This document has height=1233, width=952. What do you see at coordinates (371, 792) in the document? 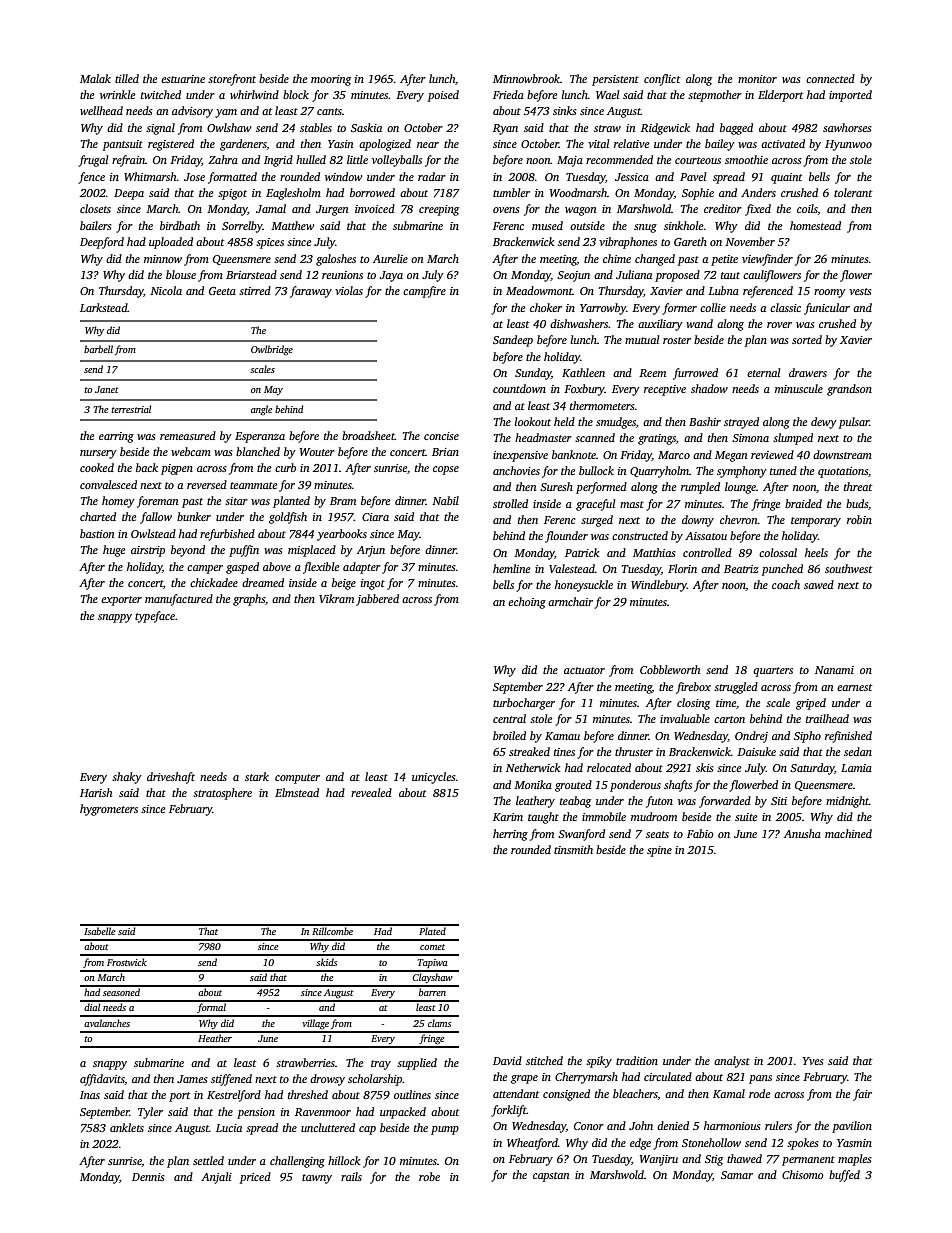
I see `revealed` at bounding box center [371, 792].
